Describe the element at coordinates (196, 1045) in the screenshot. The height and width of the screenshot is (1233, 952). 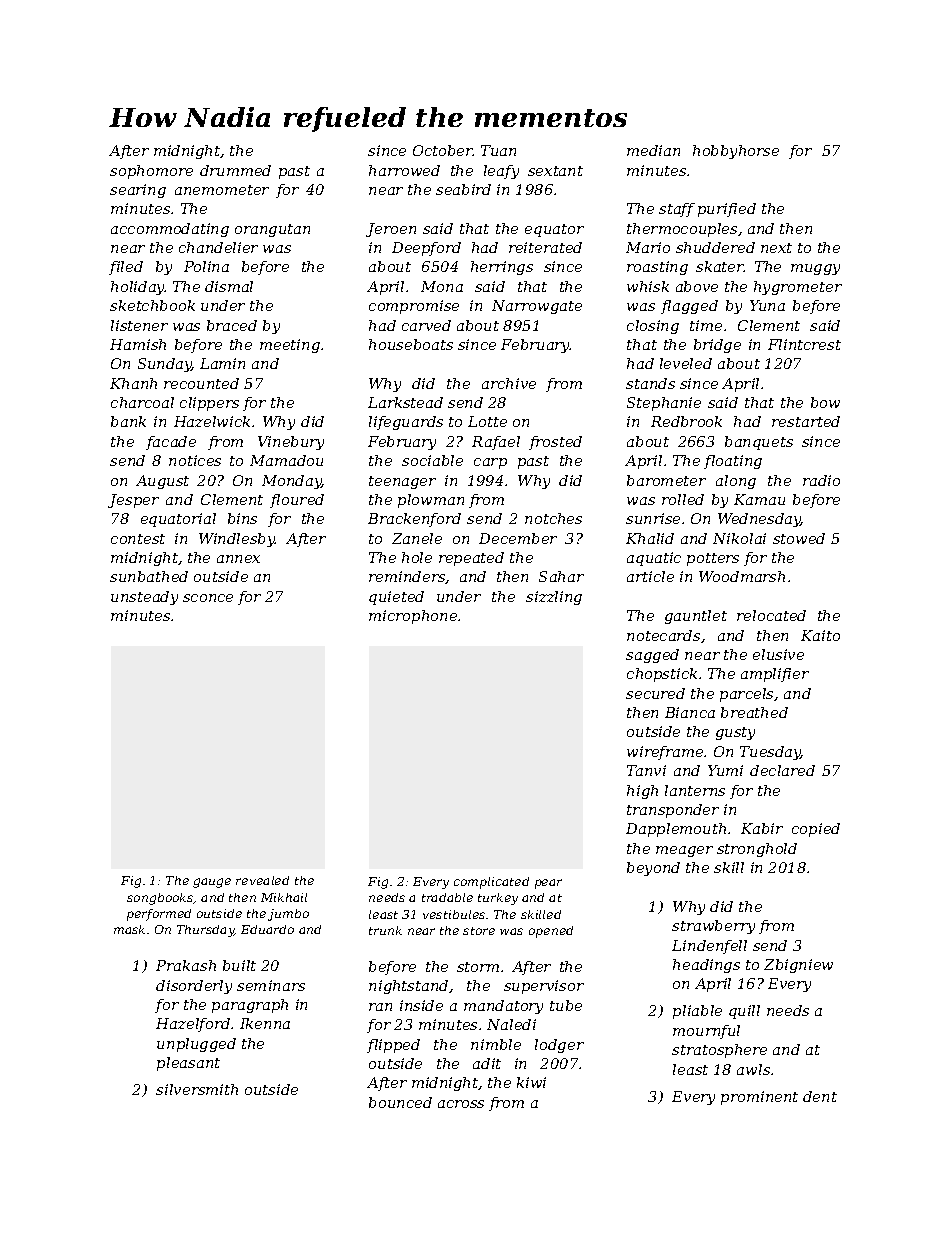
I see `unplugged` at that location.
